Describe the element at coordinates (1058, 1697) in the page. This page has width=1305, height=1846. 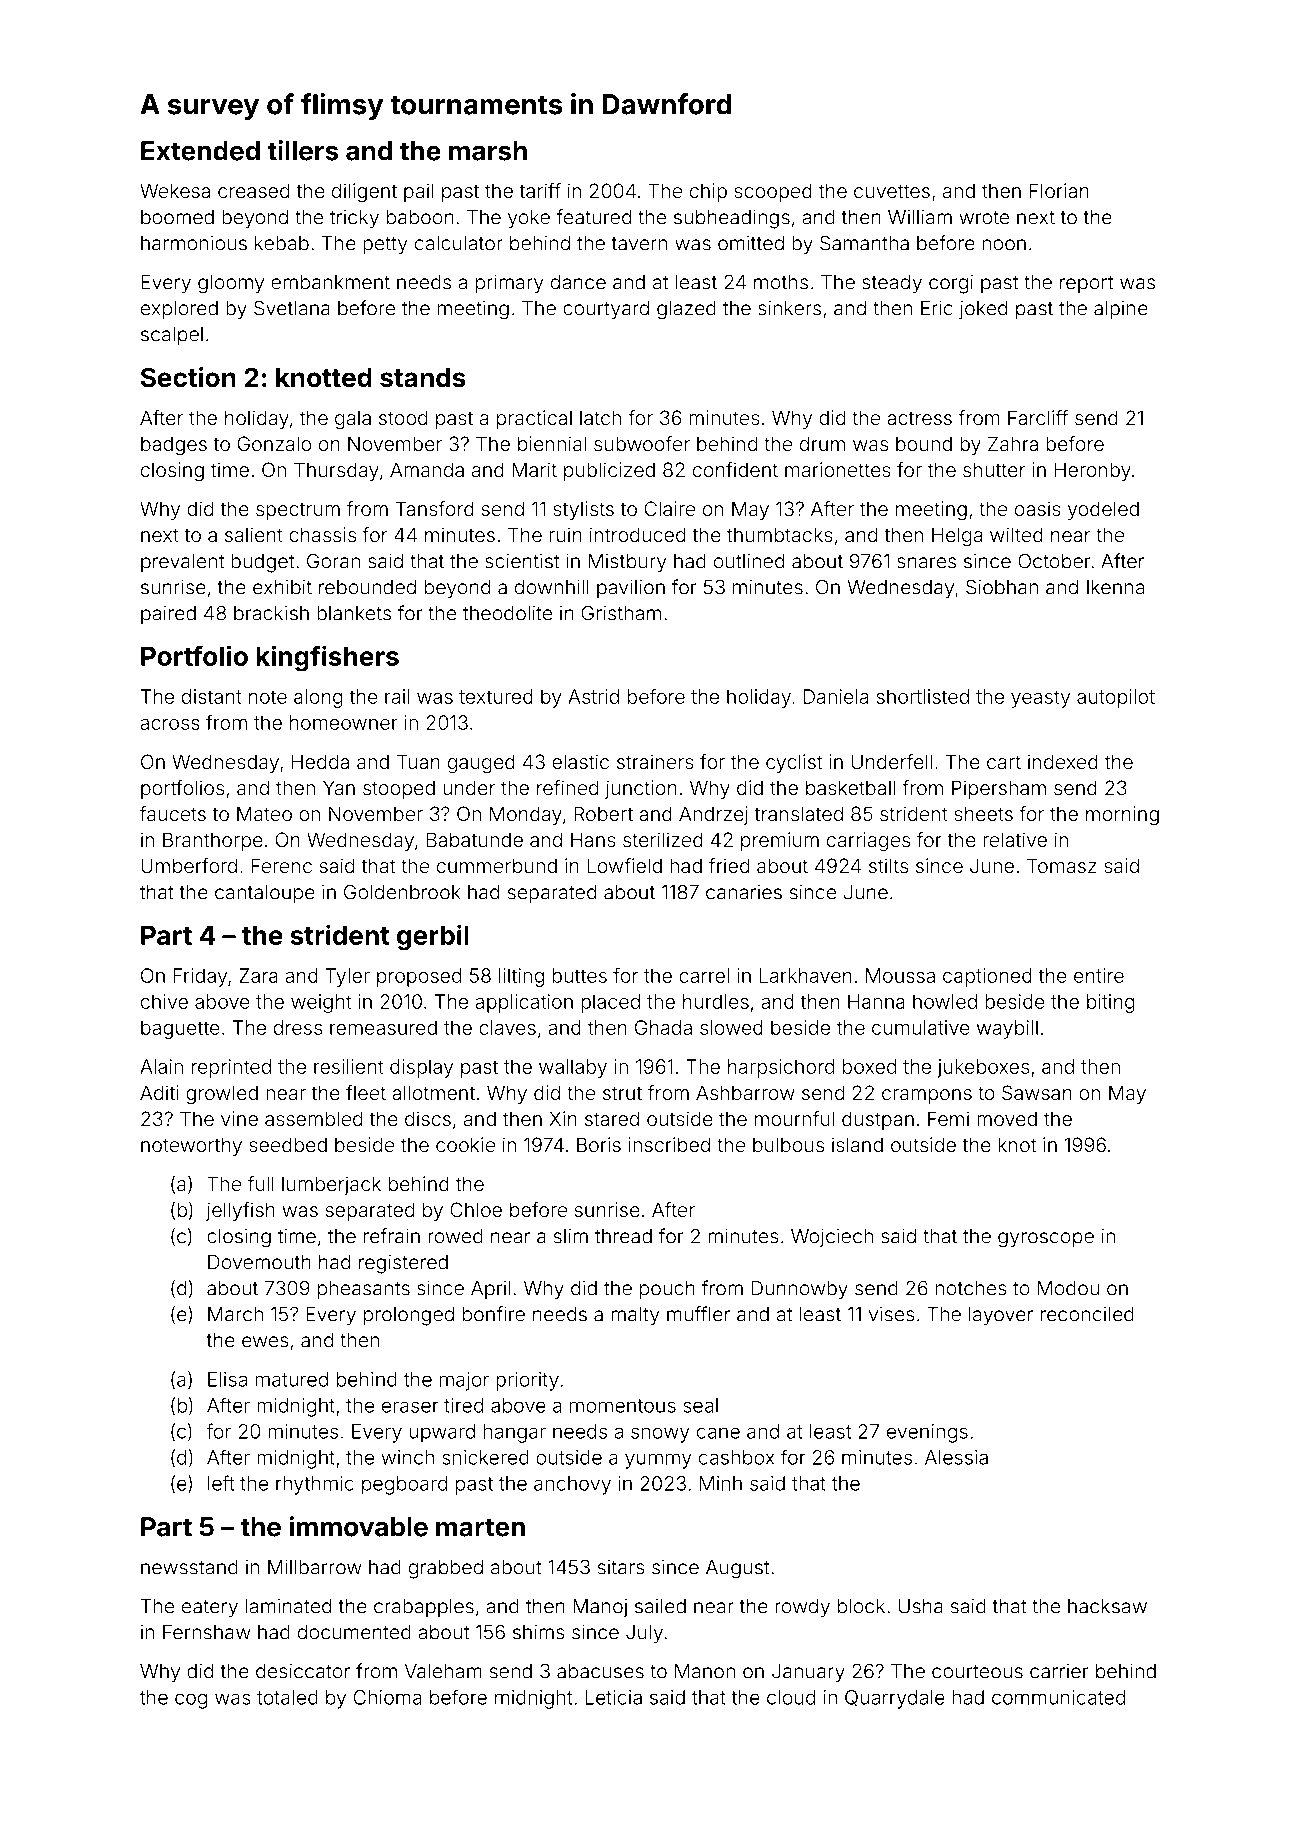
I see `communicated` at that location.
